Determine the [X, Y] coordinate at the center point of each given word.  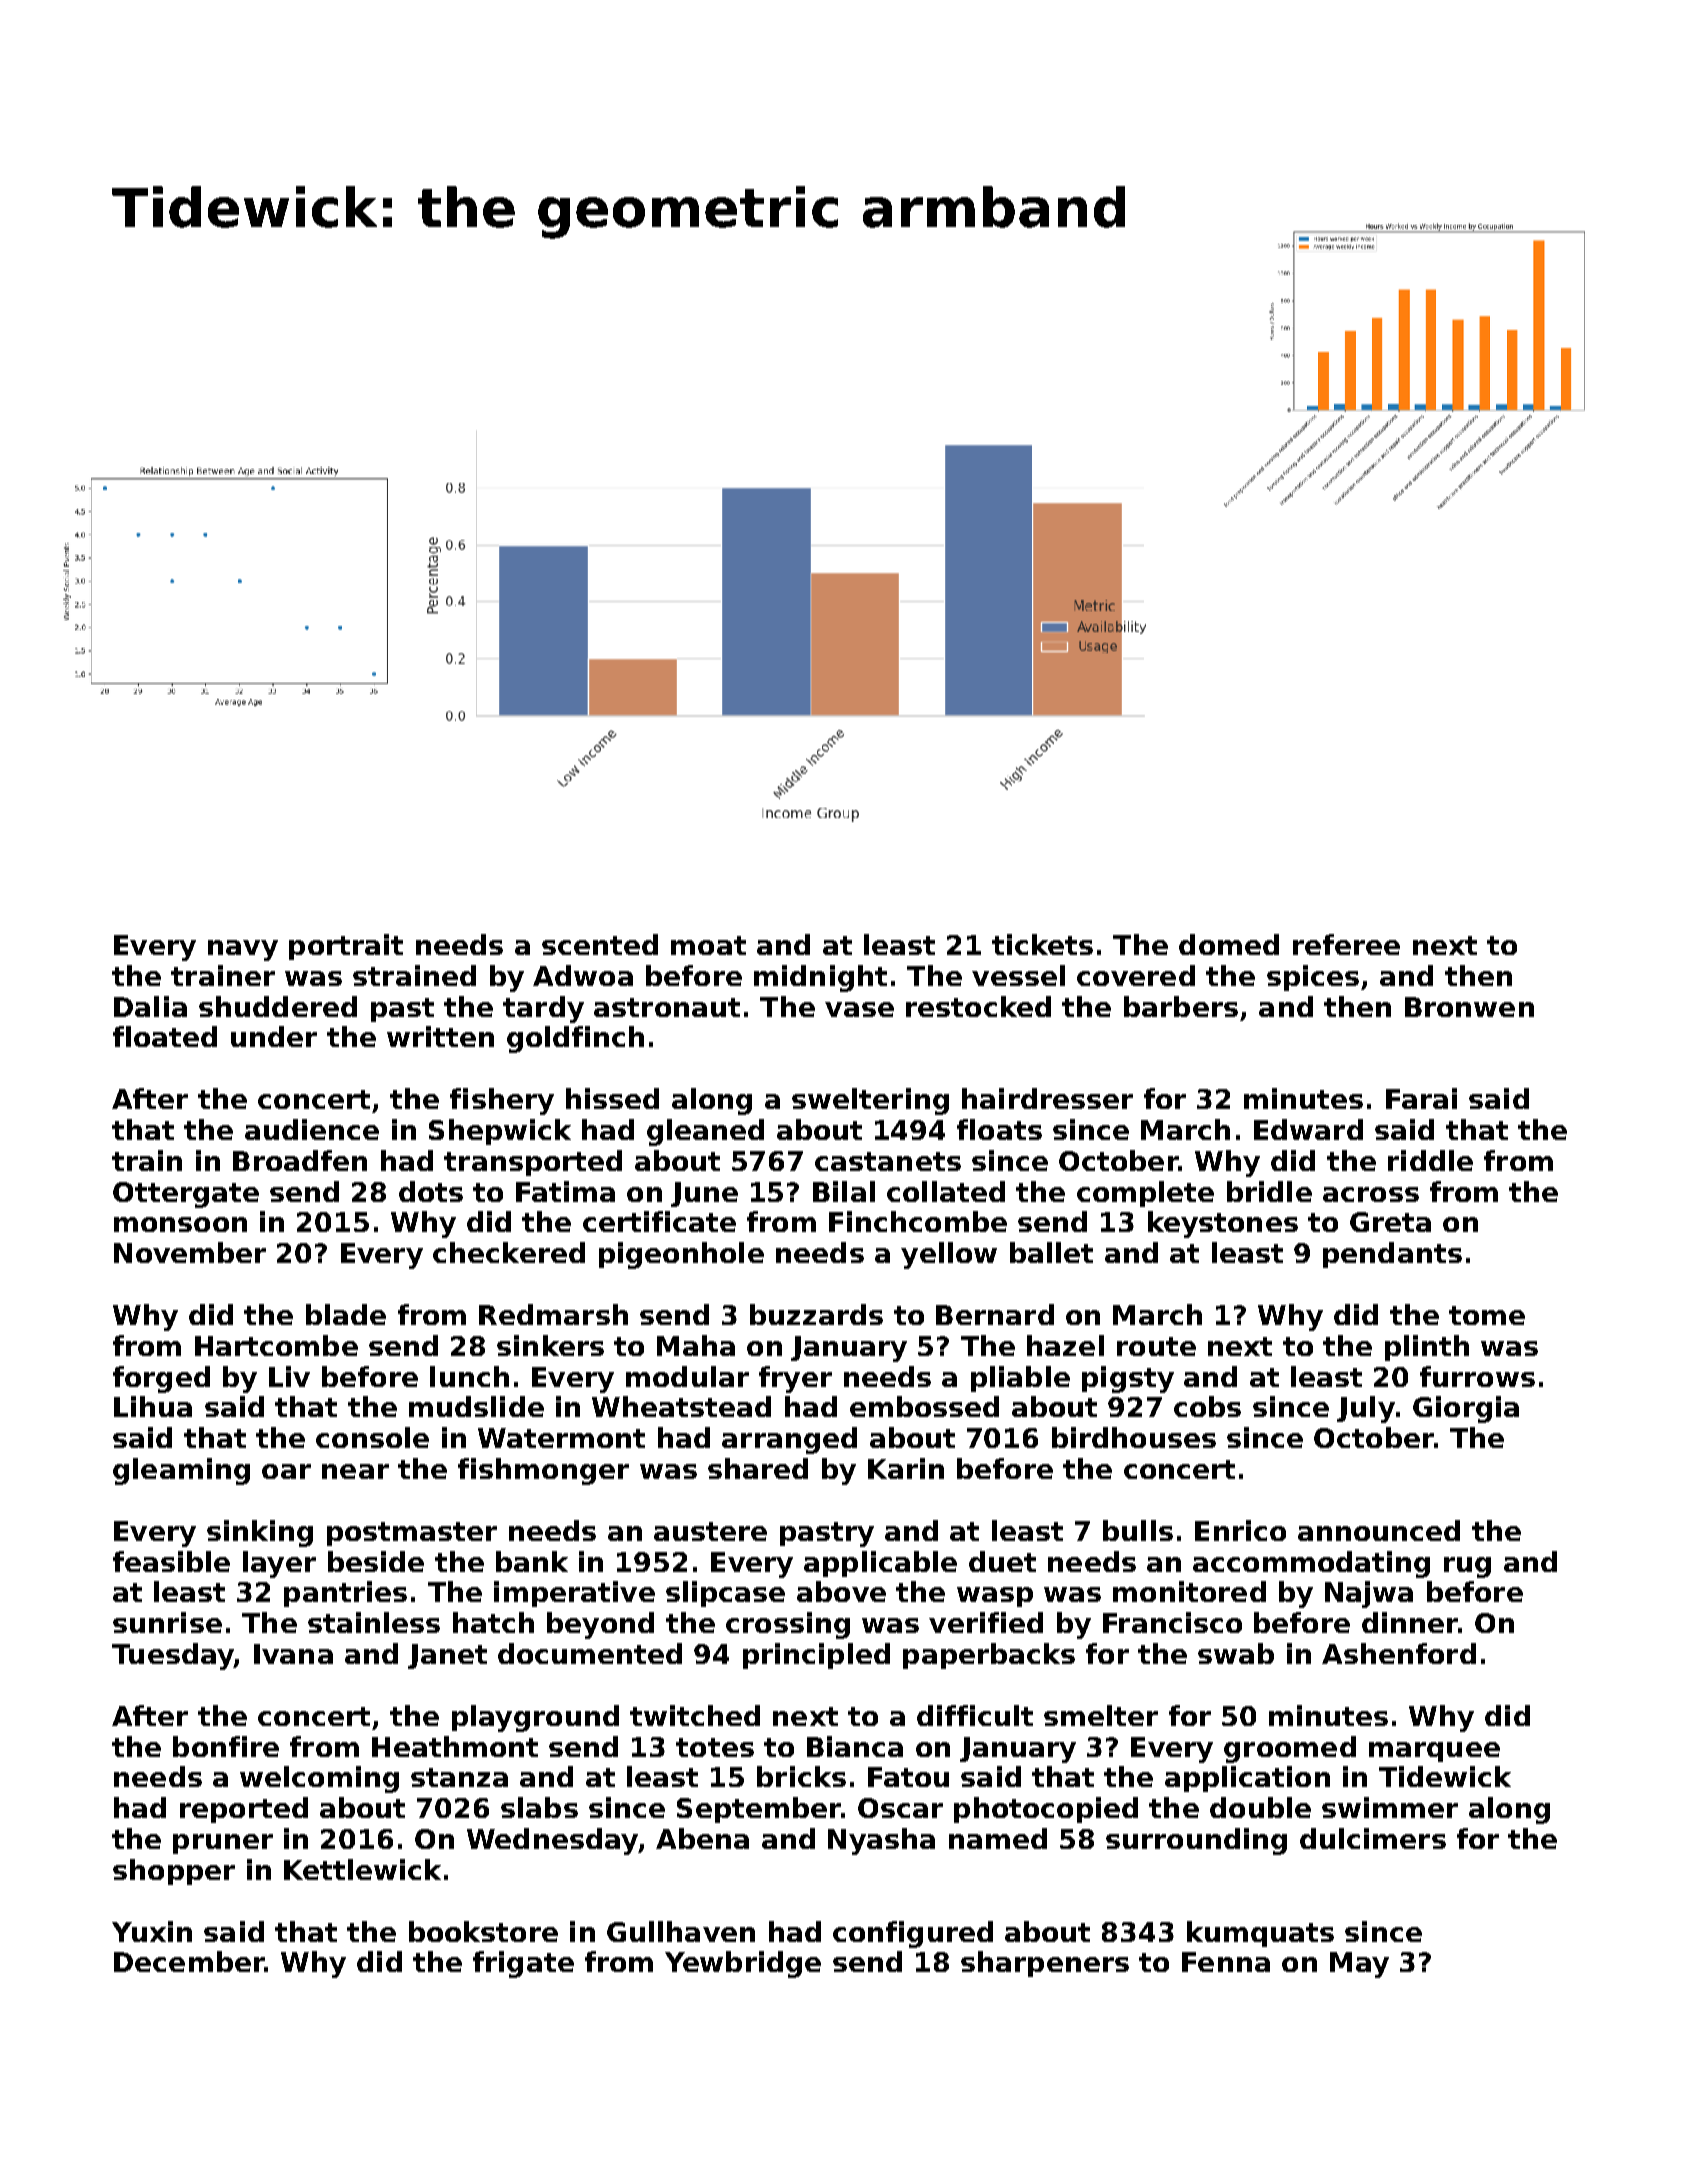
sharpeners [1045, 1964]
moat [708, 945]
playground [535, 1718]
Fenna [1226, 1962]
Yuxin [152, 1931]
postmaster [412, 1534]
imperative [574, 1594]
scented [600, 944]
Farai [1421, 1098]
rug [1467, 1567]
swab [1236, 1653]
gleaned [705, 1132]
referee [1346, 944]
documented [590, 1653]
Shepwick [500, 1132]
